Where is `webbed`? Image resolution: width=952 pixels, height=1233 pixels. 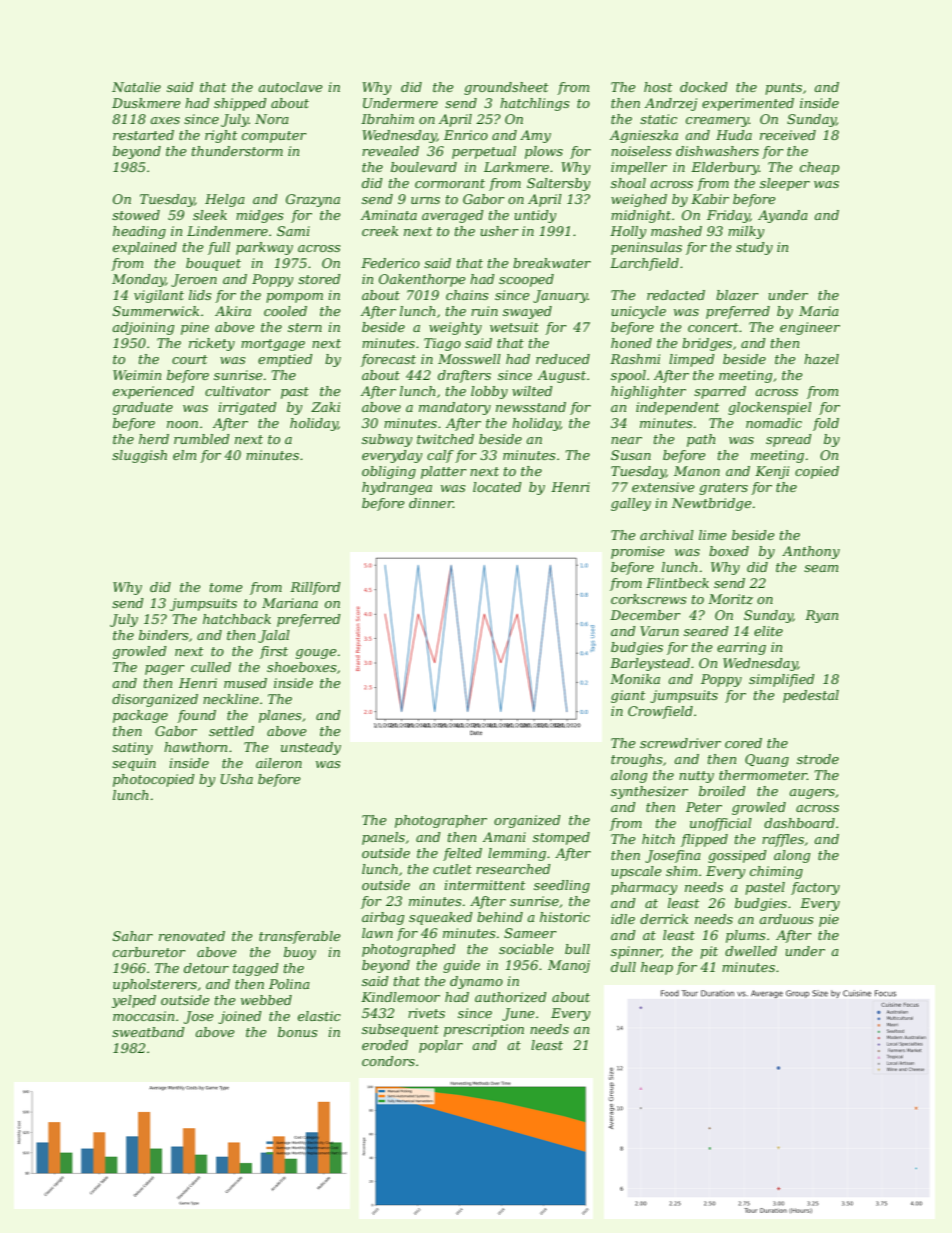
webbed is located at coordinates (266, 1000).
